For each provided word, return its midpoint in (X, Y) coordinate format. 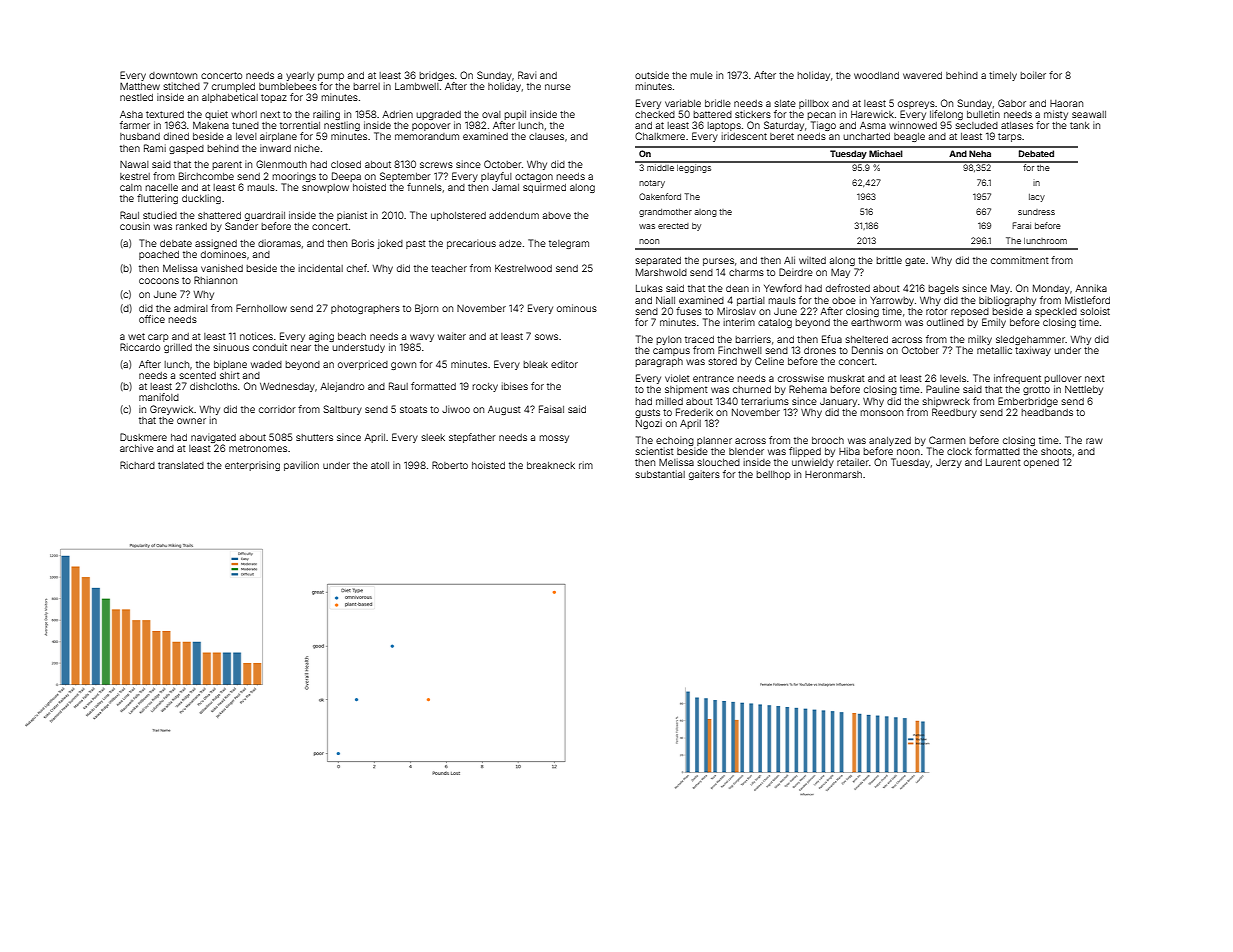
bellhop (773, 475)
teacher (449, 268)
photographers (365, 309)
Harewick (872, 114)
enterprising (252, 466)
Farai (1021, 225)
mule (701, 75)
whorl (244, 114)
